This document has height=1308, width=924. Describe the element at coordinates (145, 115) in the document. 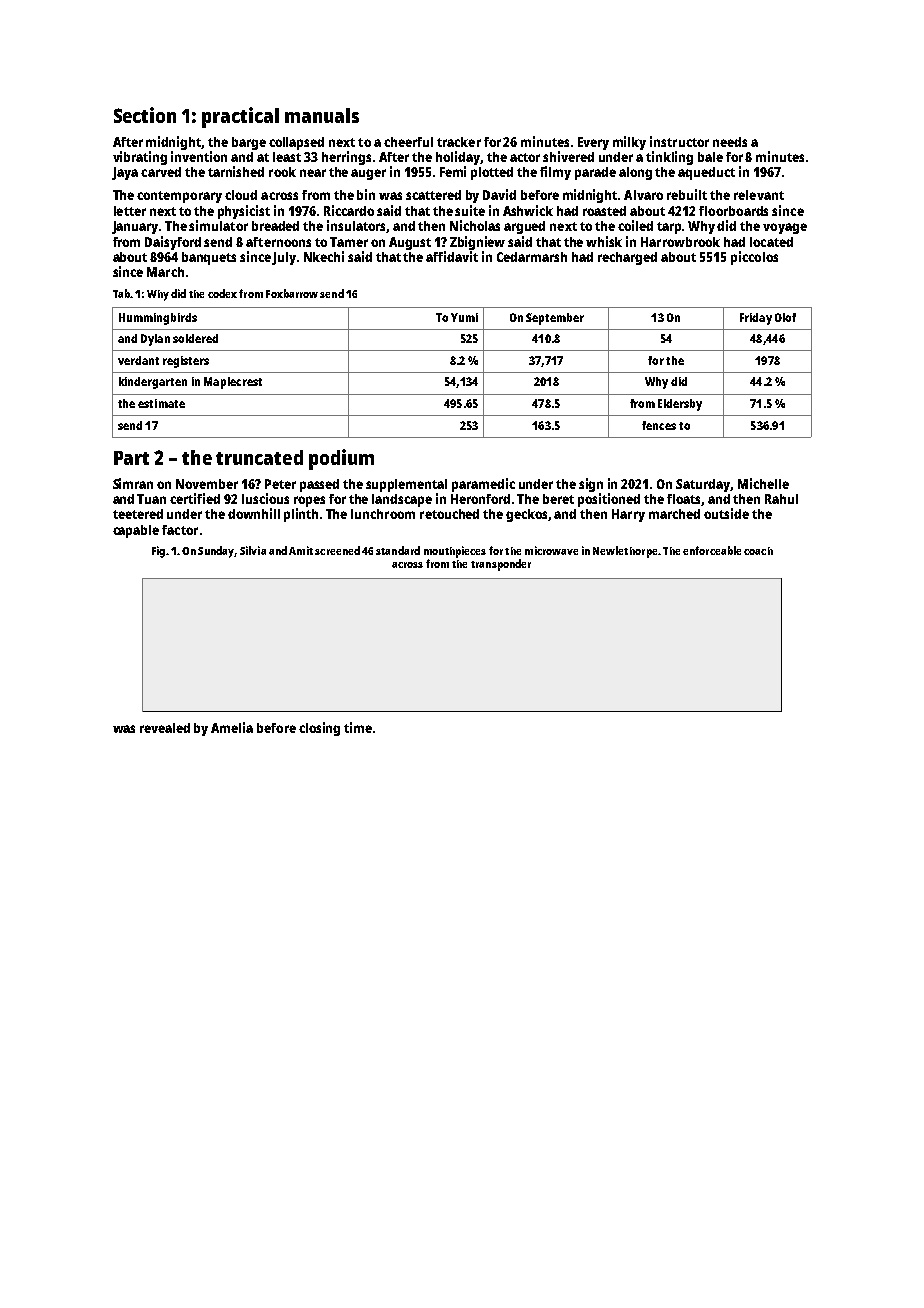

I see `Section` at that location.
